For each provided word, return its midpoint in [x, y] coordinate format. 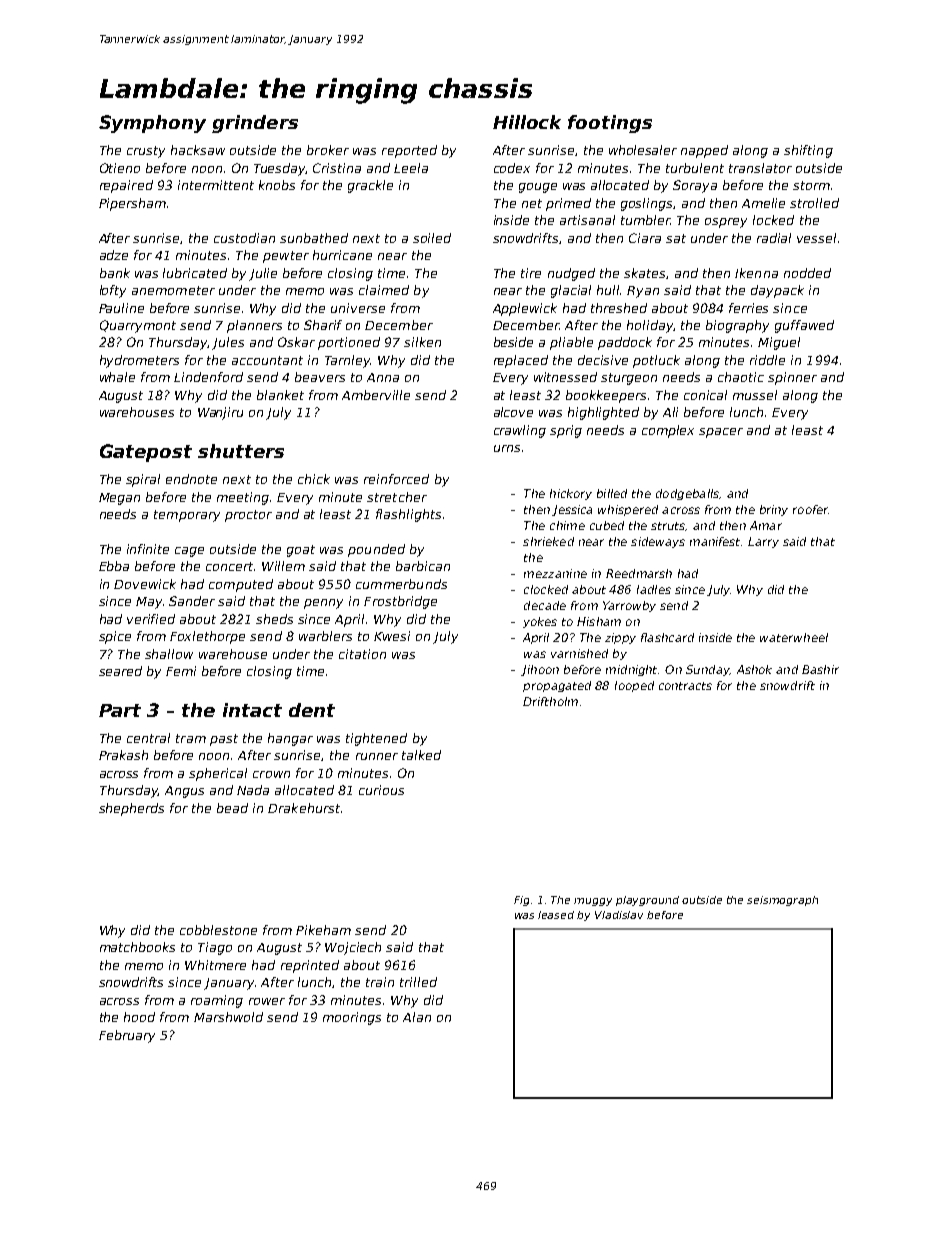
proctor [248, 516]
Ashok [754, 669]
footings [610, 124]
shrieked [548, 541]
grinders [255, 124]
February [127, 1036]
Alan [417, 1017]
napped [704, 151]
